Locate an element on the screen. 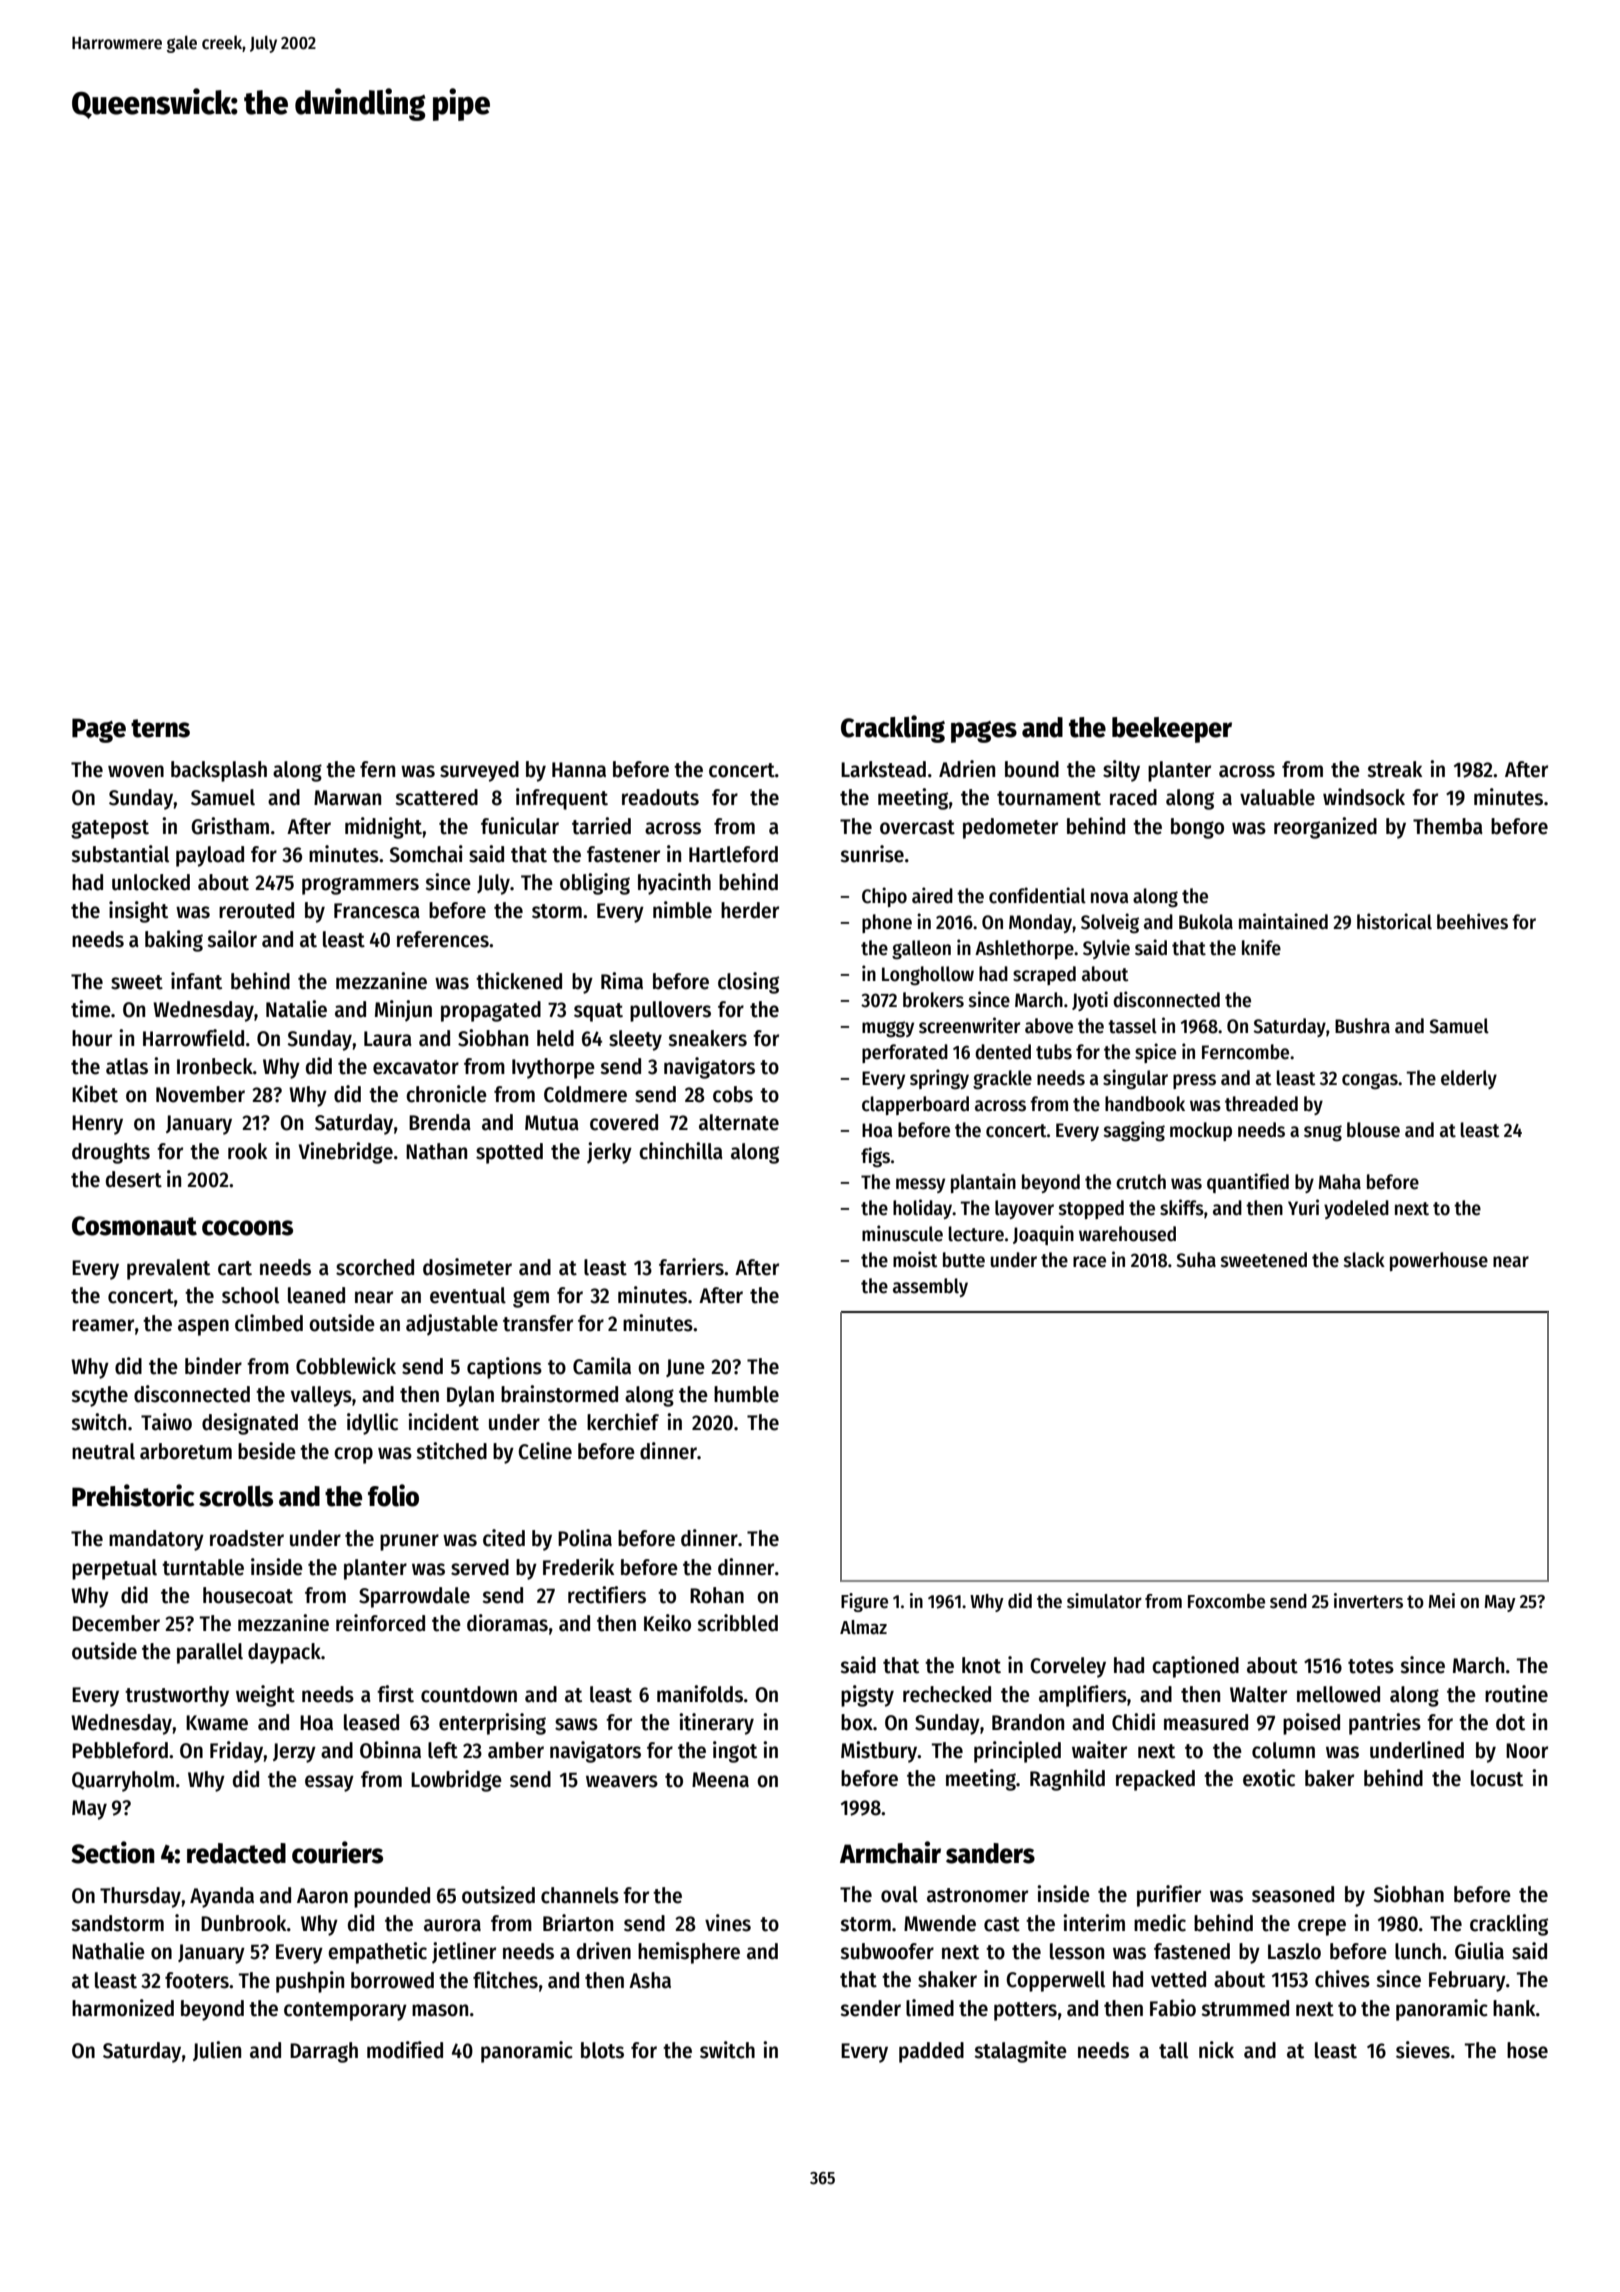 The image size is (1620, 2292). beekeeper is located at coordinates (1172, 730).
